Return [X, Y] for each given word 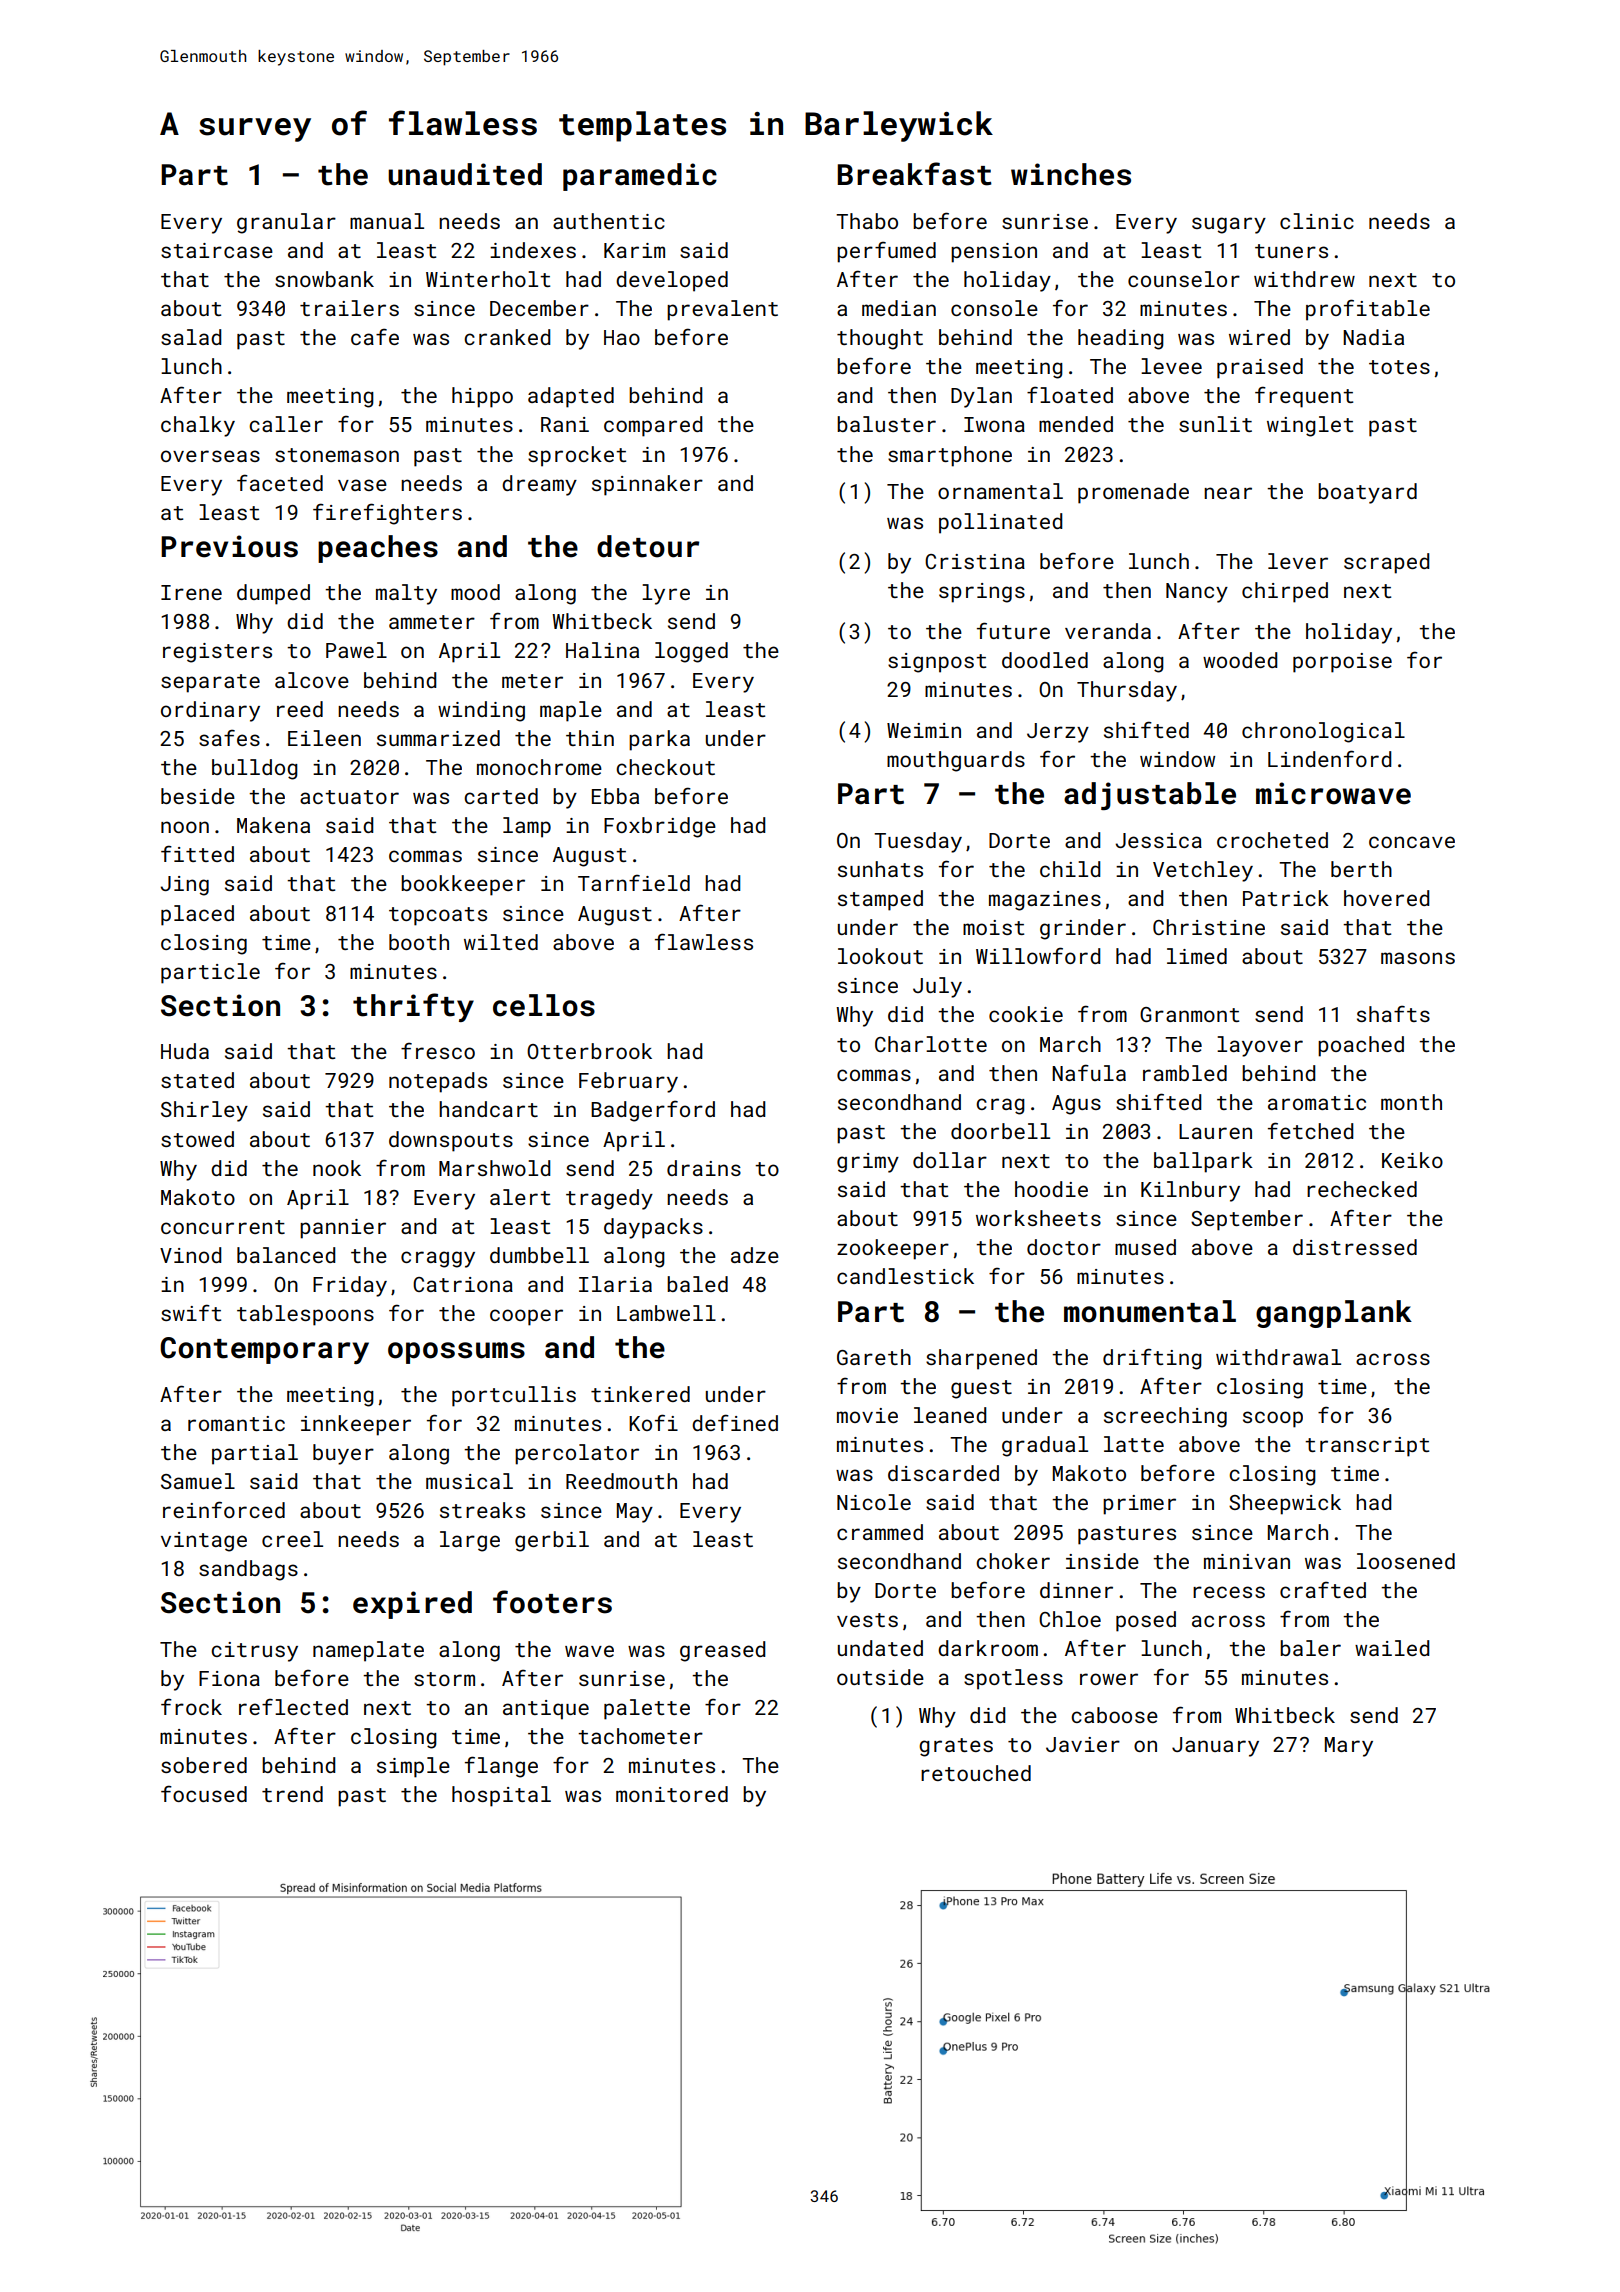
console [994, 308]
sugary [1229, 225]
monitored [672, 1794]
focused [204, 1793]
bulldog [255, 769]
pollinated [1000, 523]
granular [286, 223]
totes [1399, 367]
